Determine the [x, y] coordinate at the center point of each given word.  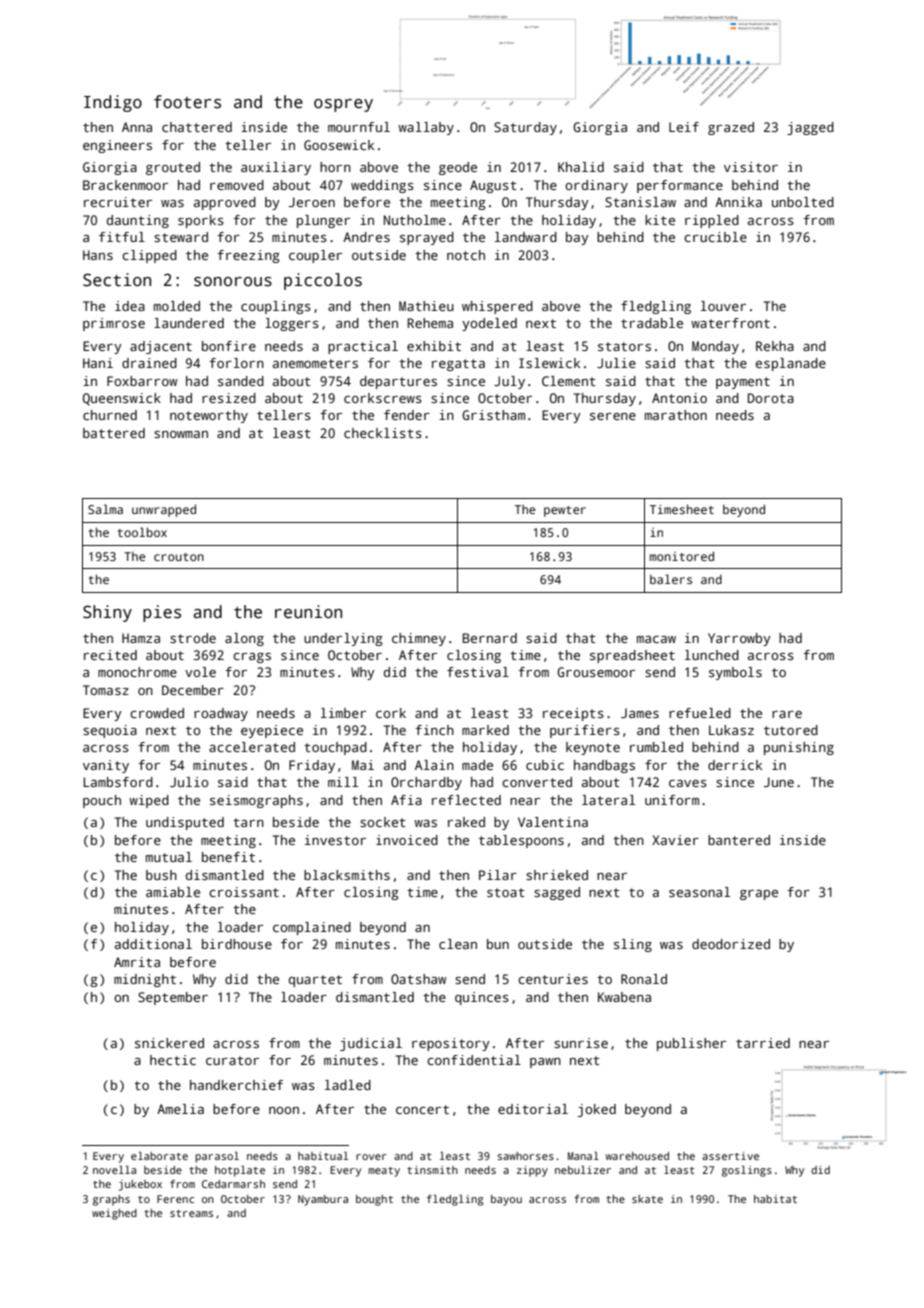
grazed [731, 128]
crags [252, 658]
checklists [383, 433]
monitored [682, 556]
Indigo [113, 103]
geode [458, 168]
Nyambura [323, 1200]
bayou [506, 1200]
